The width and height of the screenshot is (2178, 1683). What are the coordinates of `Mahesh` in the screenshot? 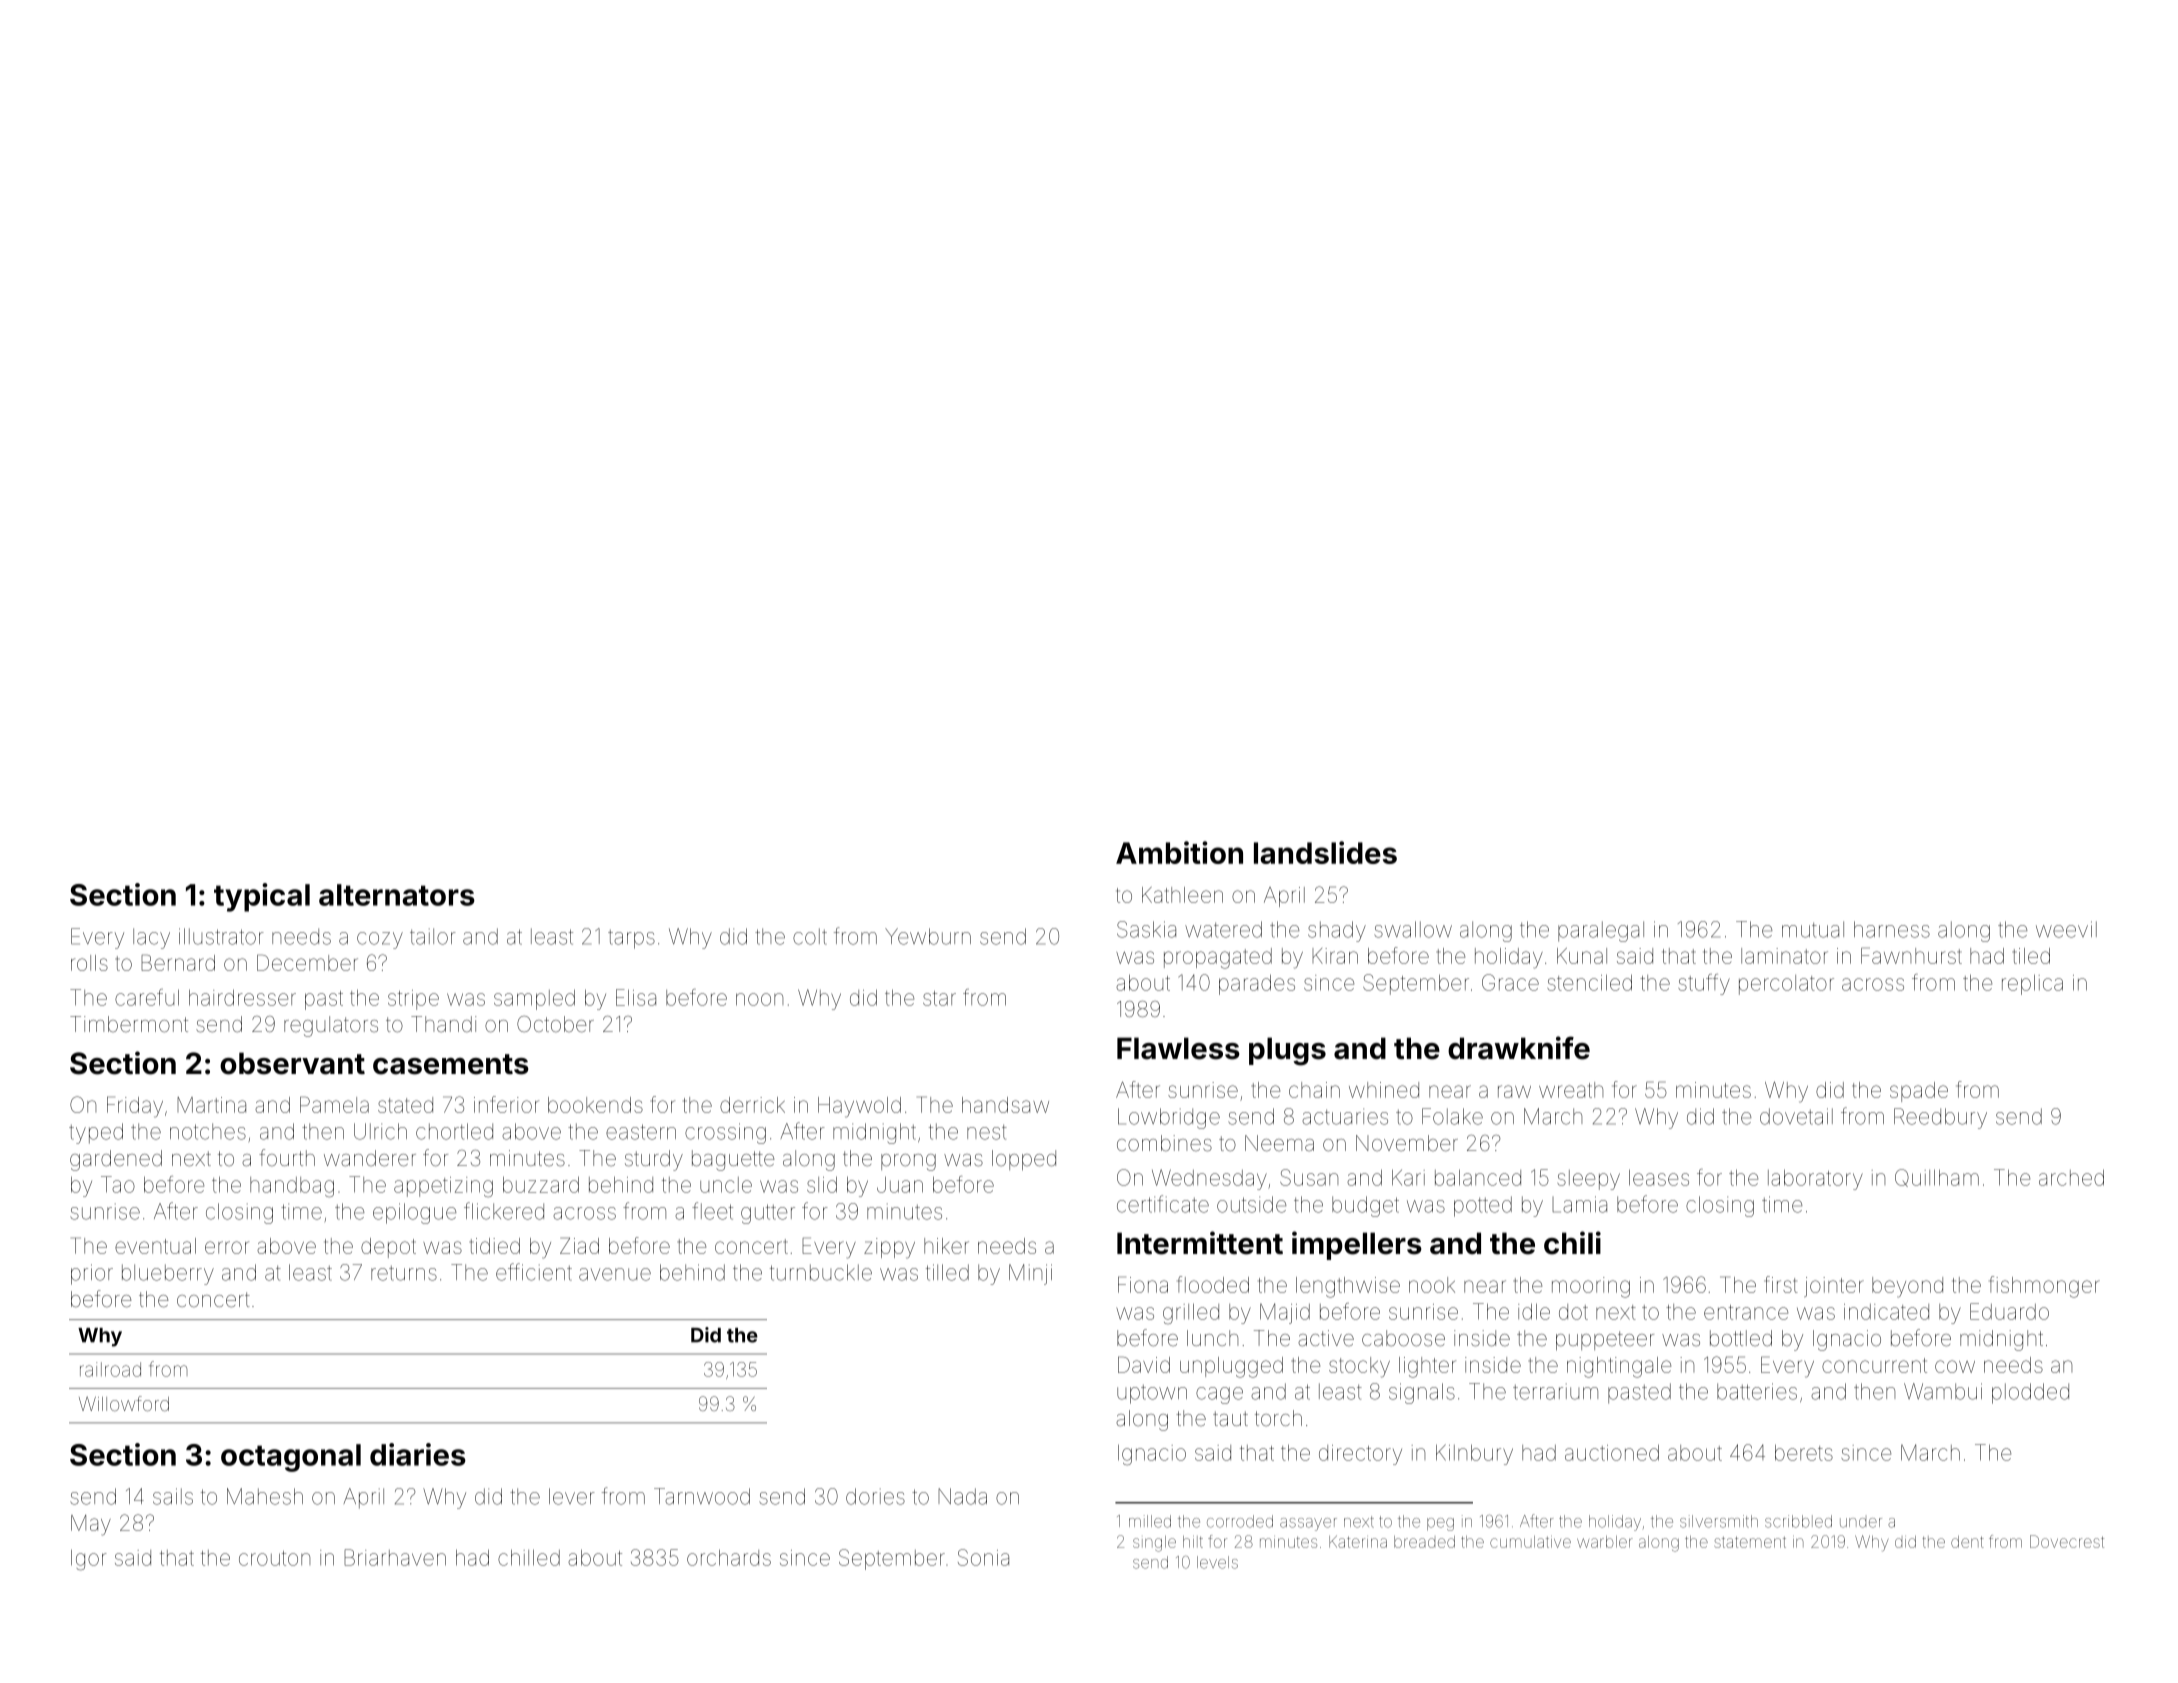 It's located at (265, 1496).
